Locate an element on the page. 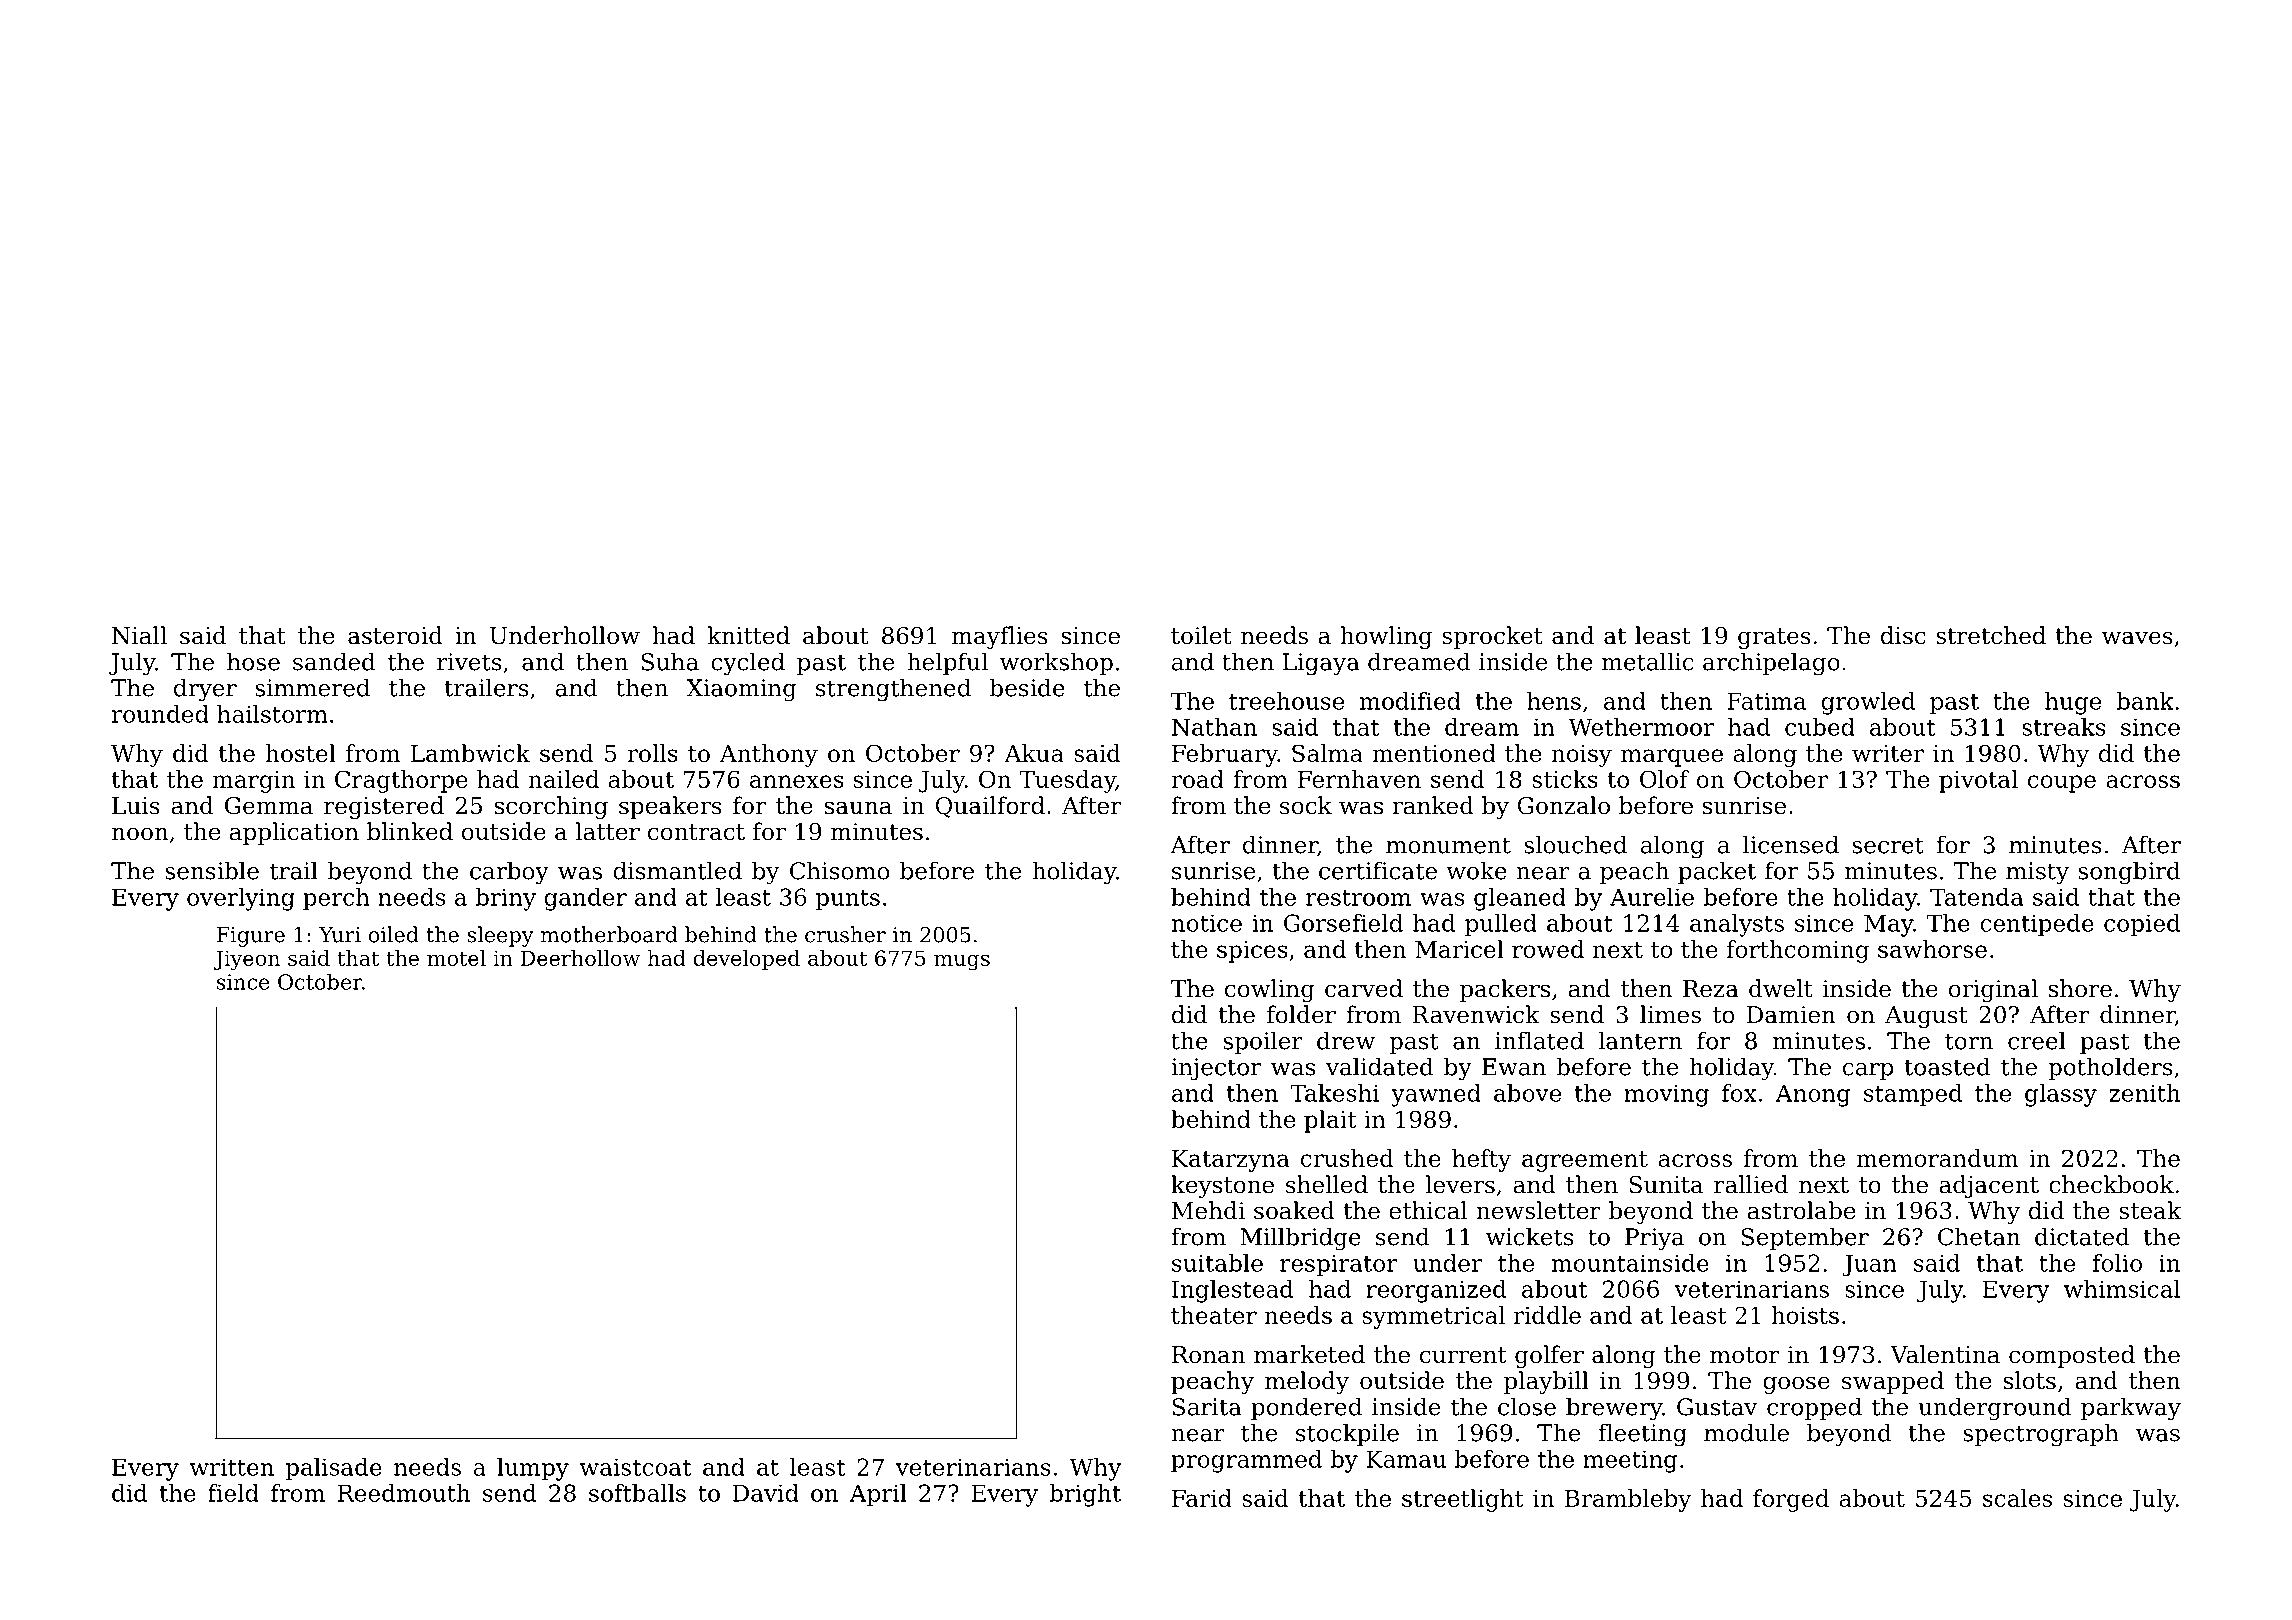 This document has height=1620, width=2292. modified is located at coordinates (1410, 701).
